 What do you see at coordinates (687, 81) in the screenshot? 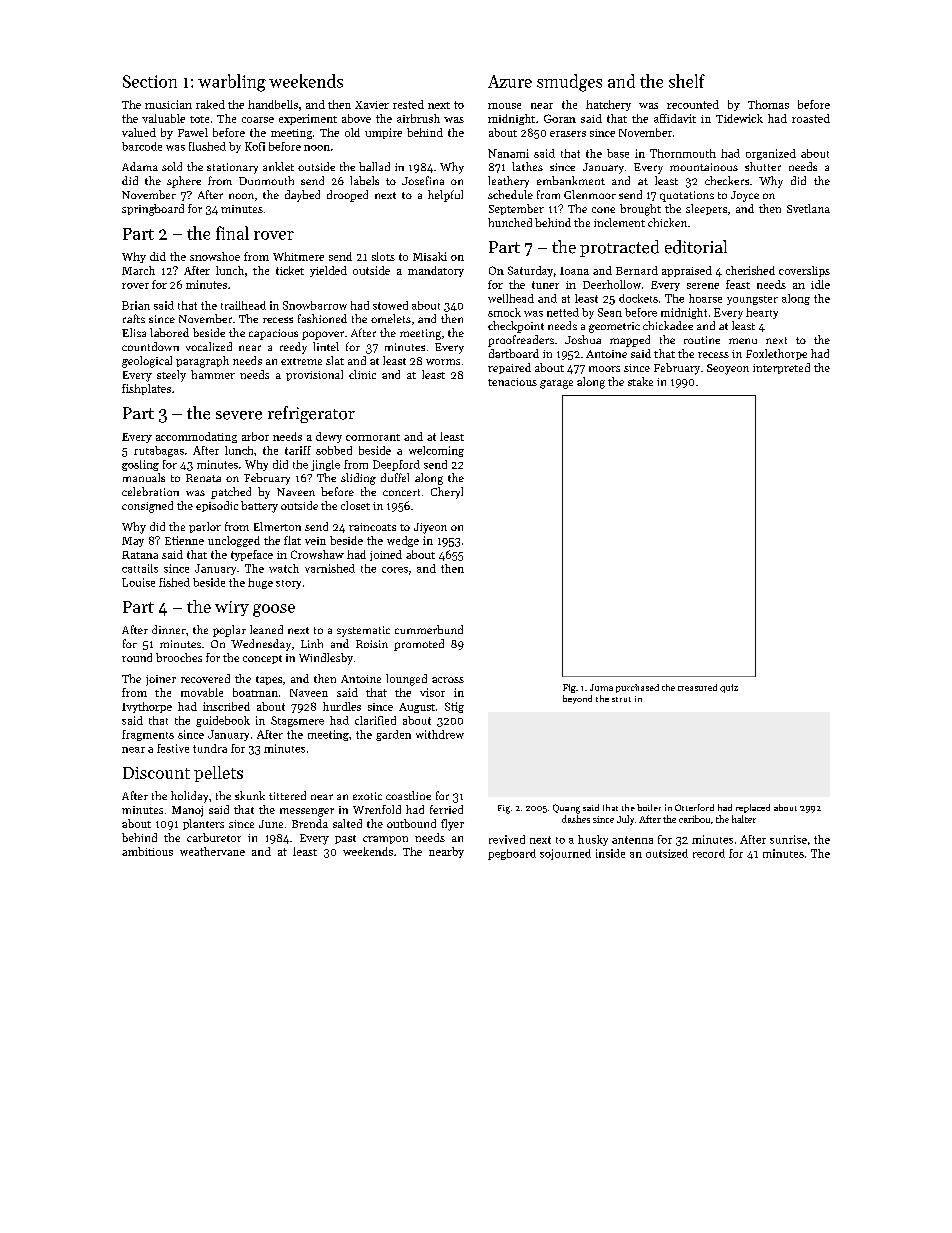
I see `shelf` at bounding box center [687, 81].
